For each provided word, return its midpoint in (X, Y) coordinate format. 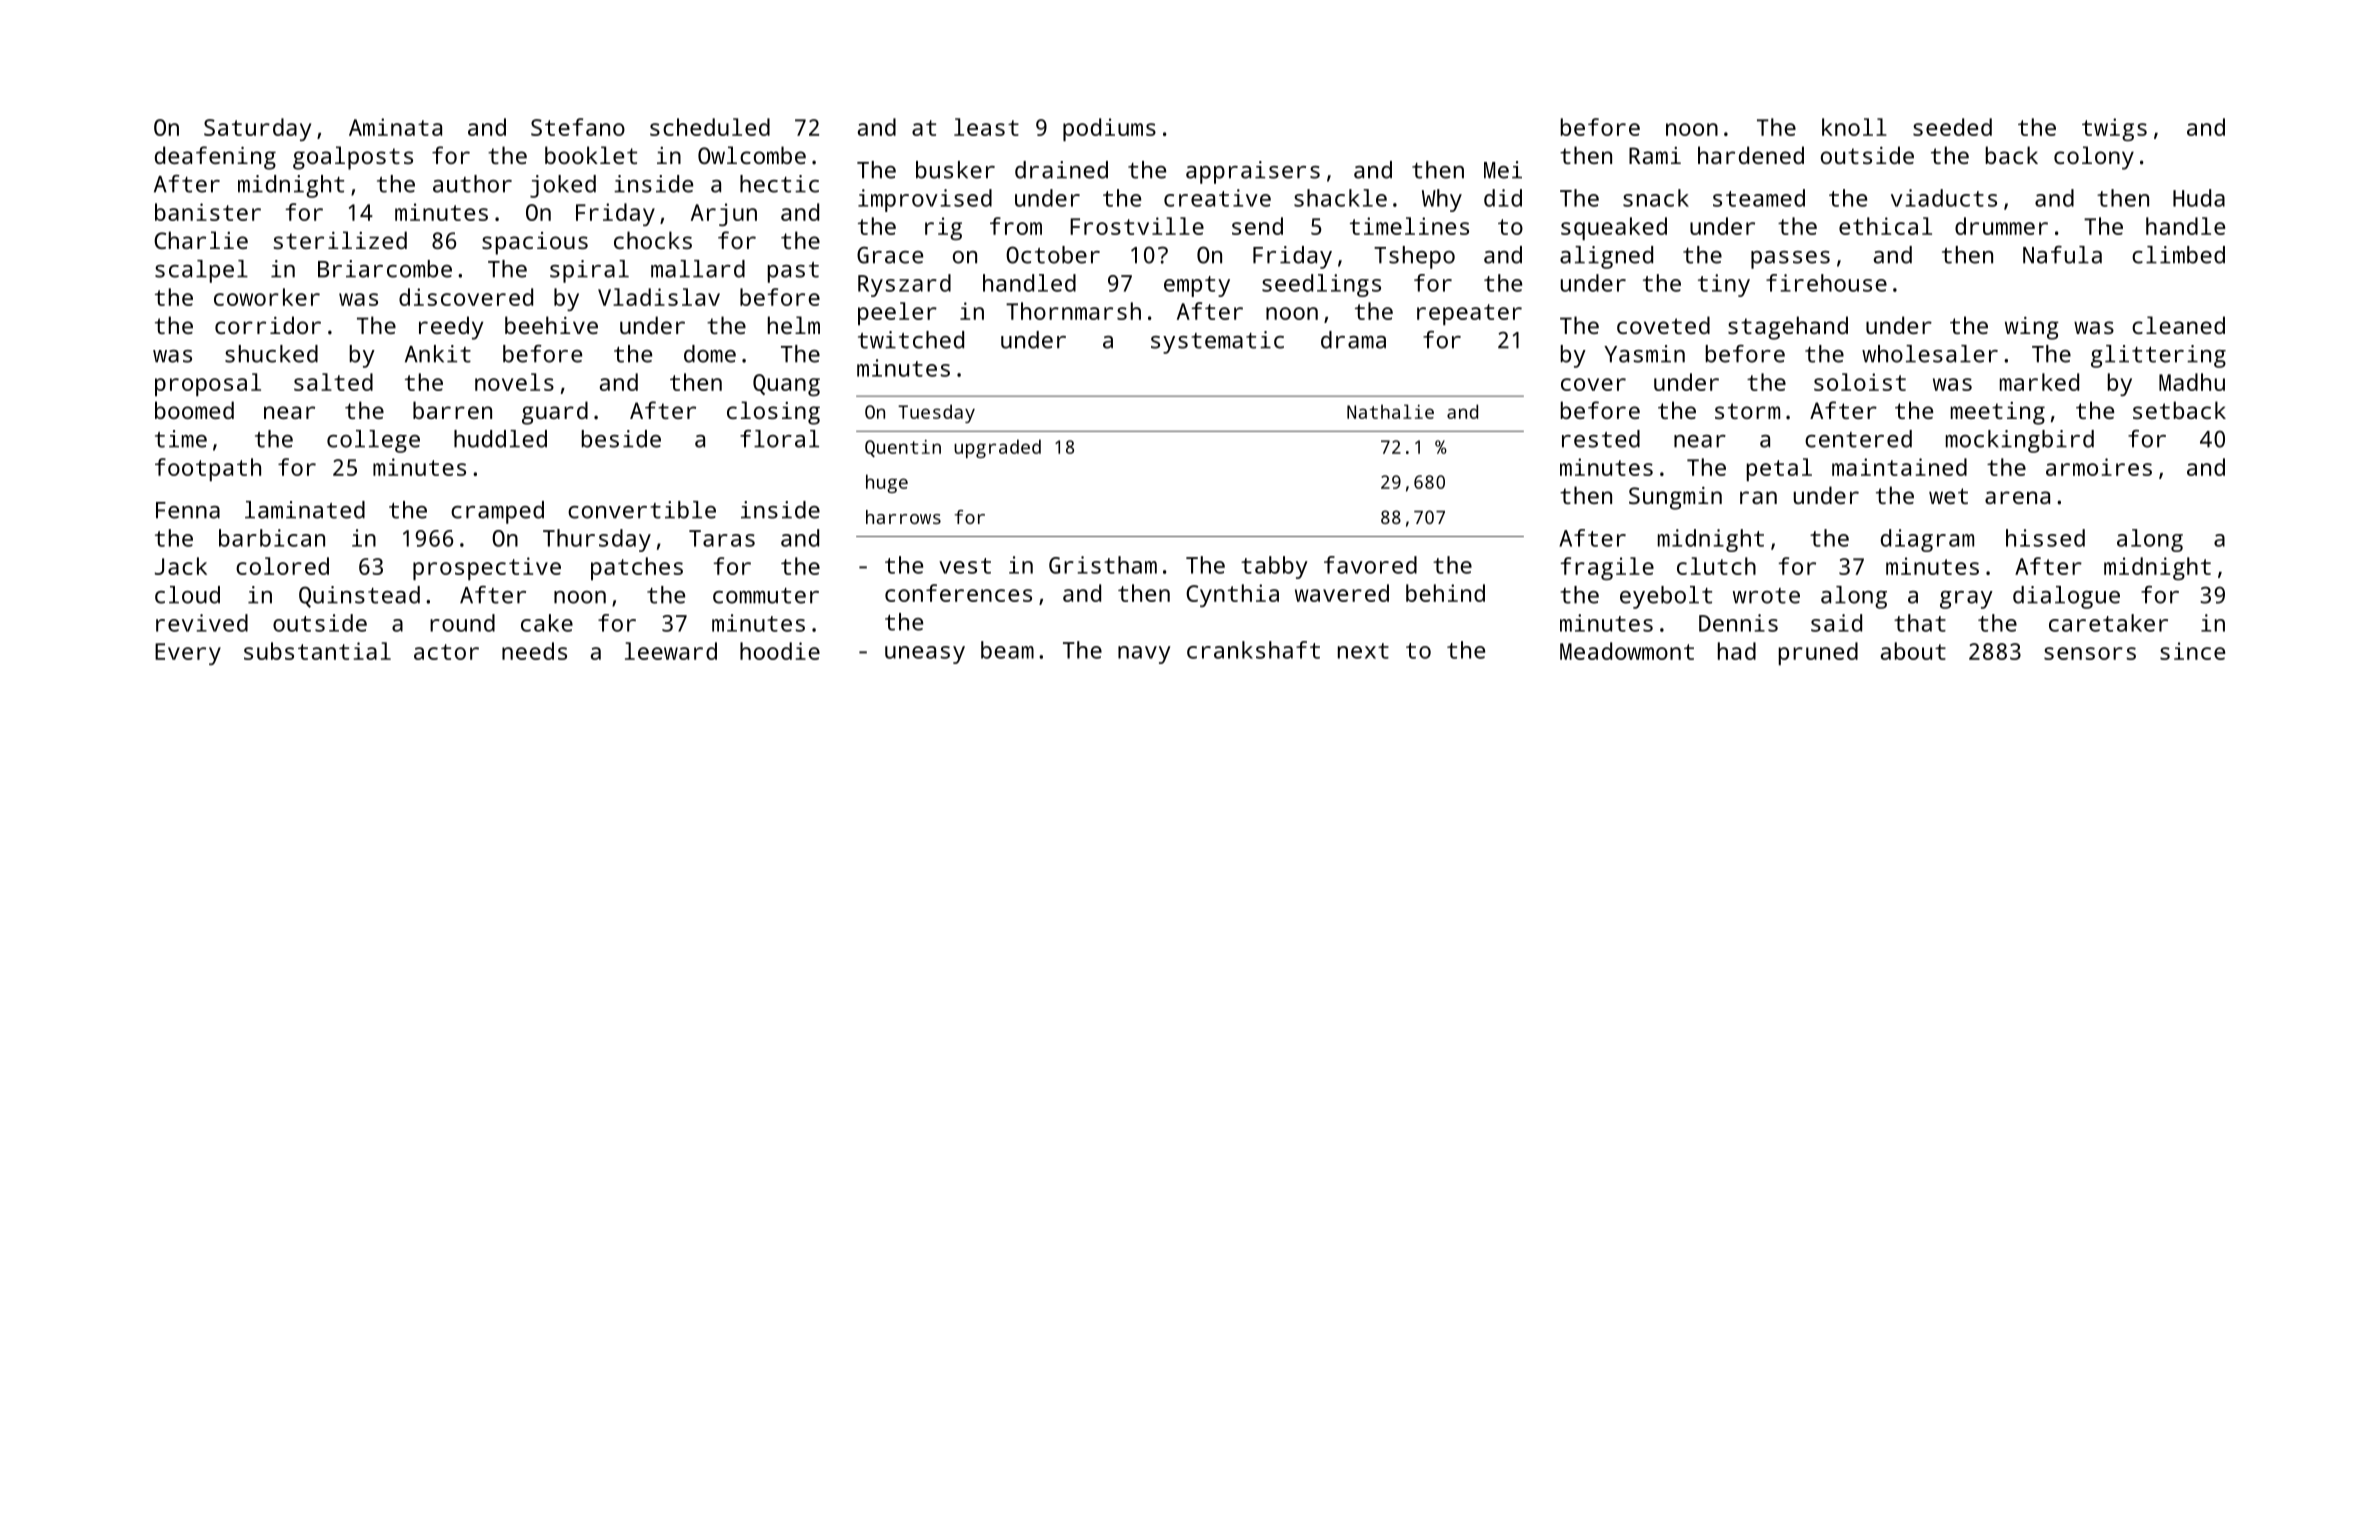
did (1503, 198)
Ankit (438, 354)
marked (2039, 382)
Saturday (257, 129)
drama (1353, 340)
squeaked (1614, 228)
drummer (2001, 226)
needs (534, 651)
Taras (722, 538)
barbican (272, 538)
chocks (653, 240)
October (1053, 255)
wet (1948, 496)
